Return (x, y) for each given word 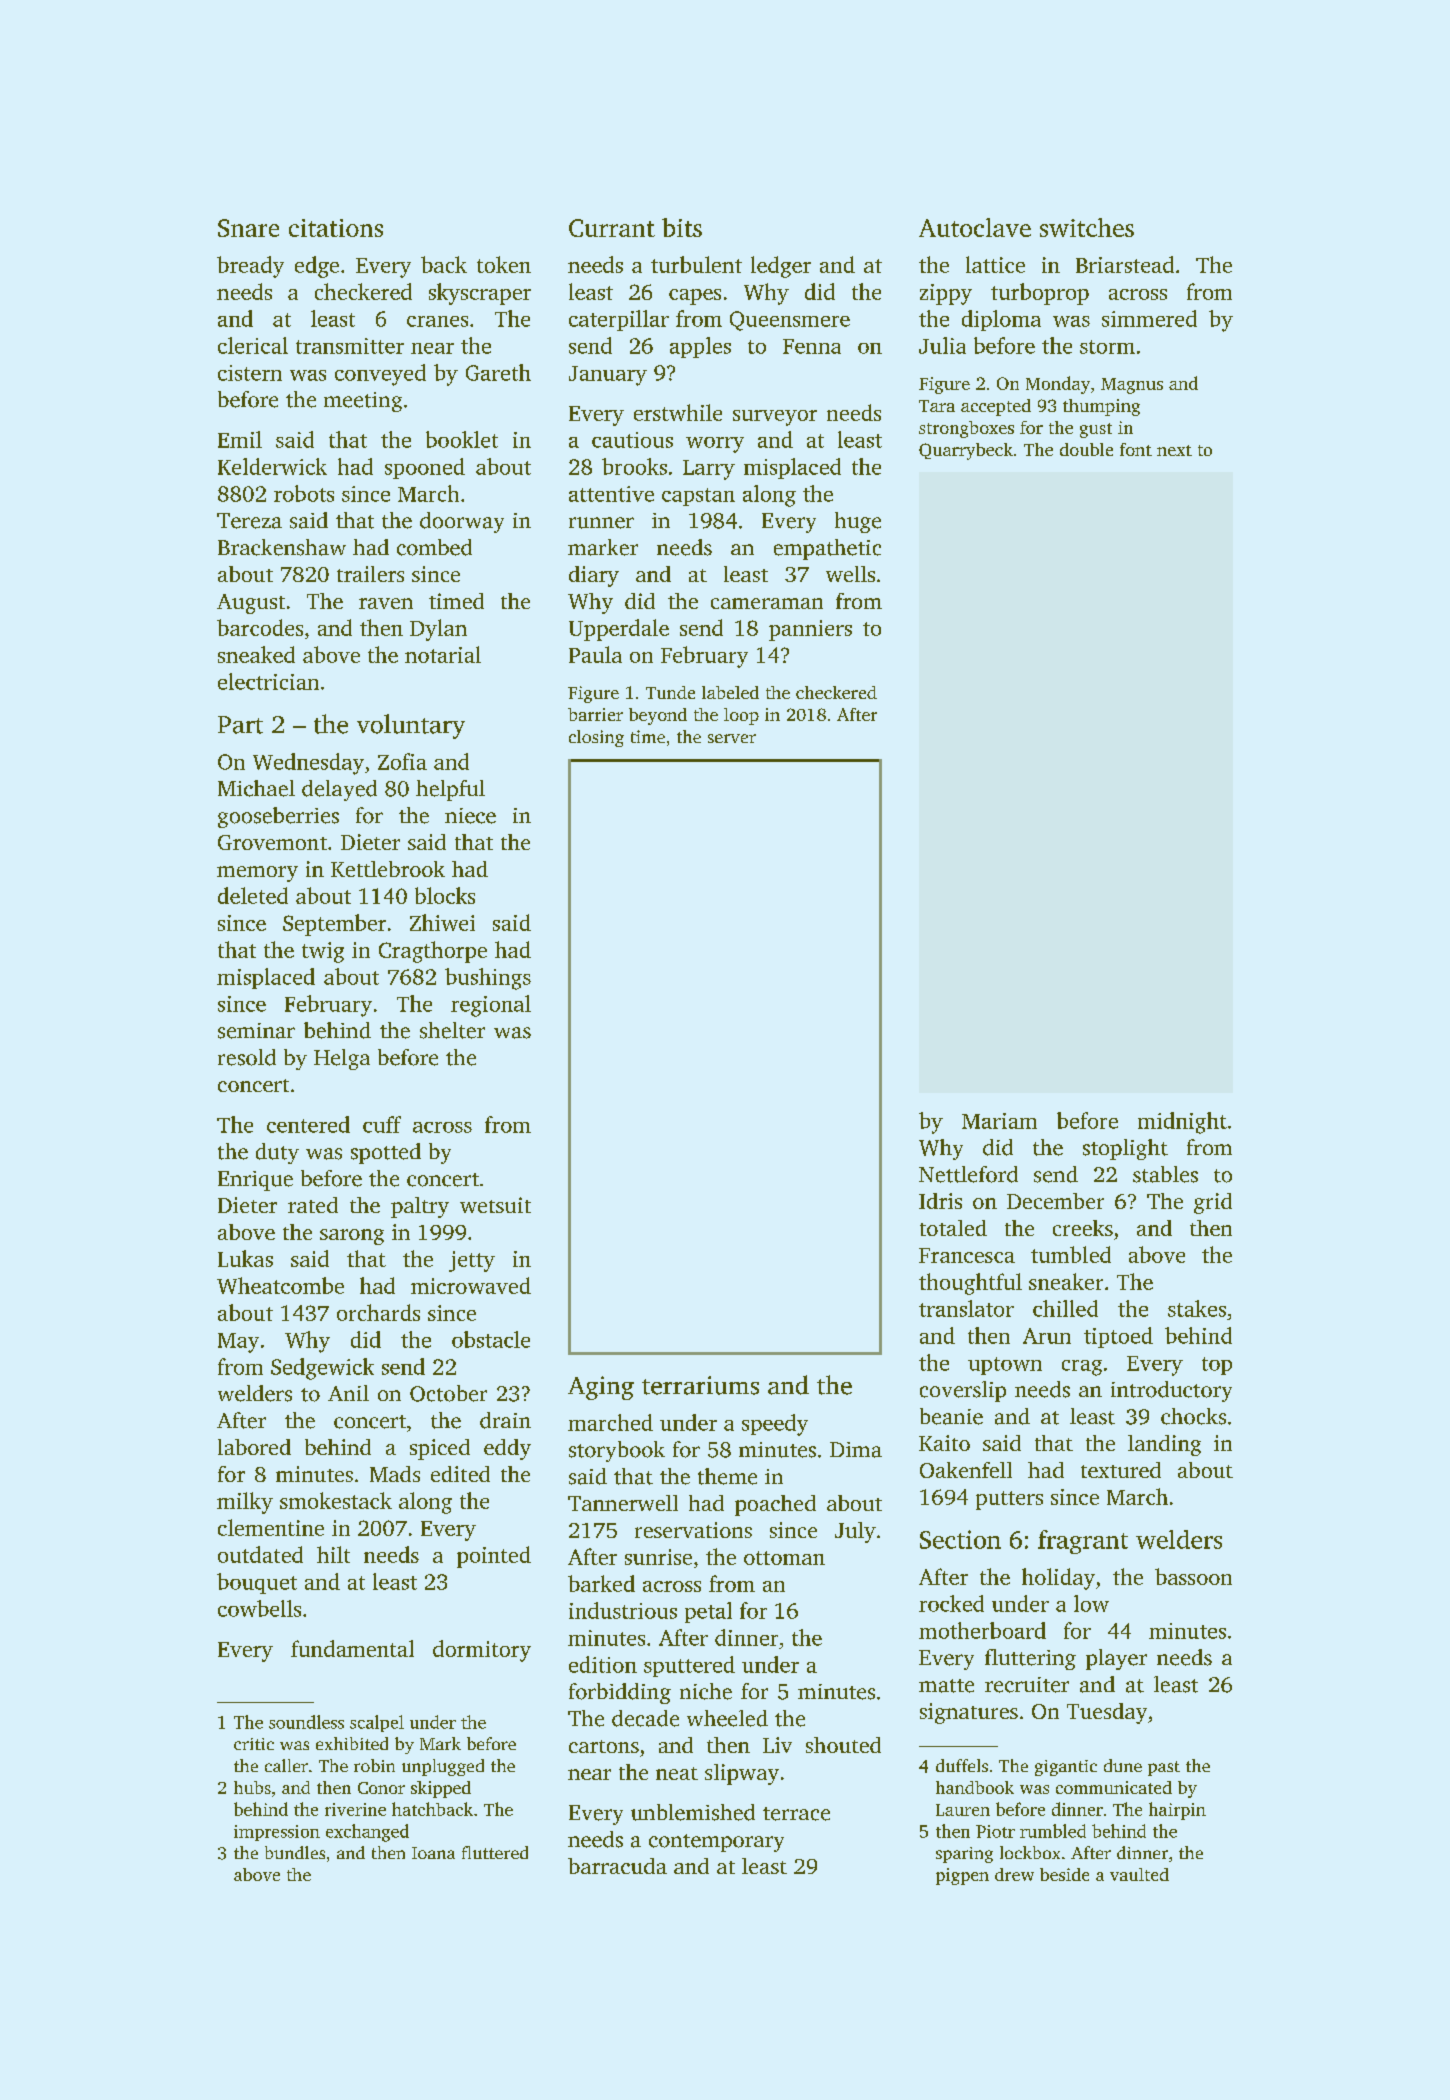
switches (1087, 227)
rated (313, 1205)
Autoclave (975, 227)
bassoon (1193, 1576)
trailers (370, 574)
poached (775, 1505)
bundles (295, 1852)
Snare (248, 228)
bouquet (257, 1583)
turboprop (1040, 294)
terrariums (700, 1385)
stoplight (1125, 1149)
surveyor (775, 418)
